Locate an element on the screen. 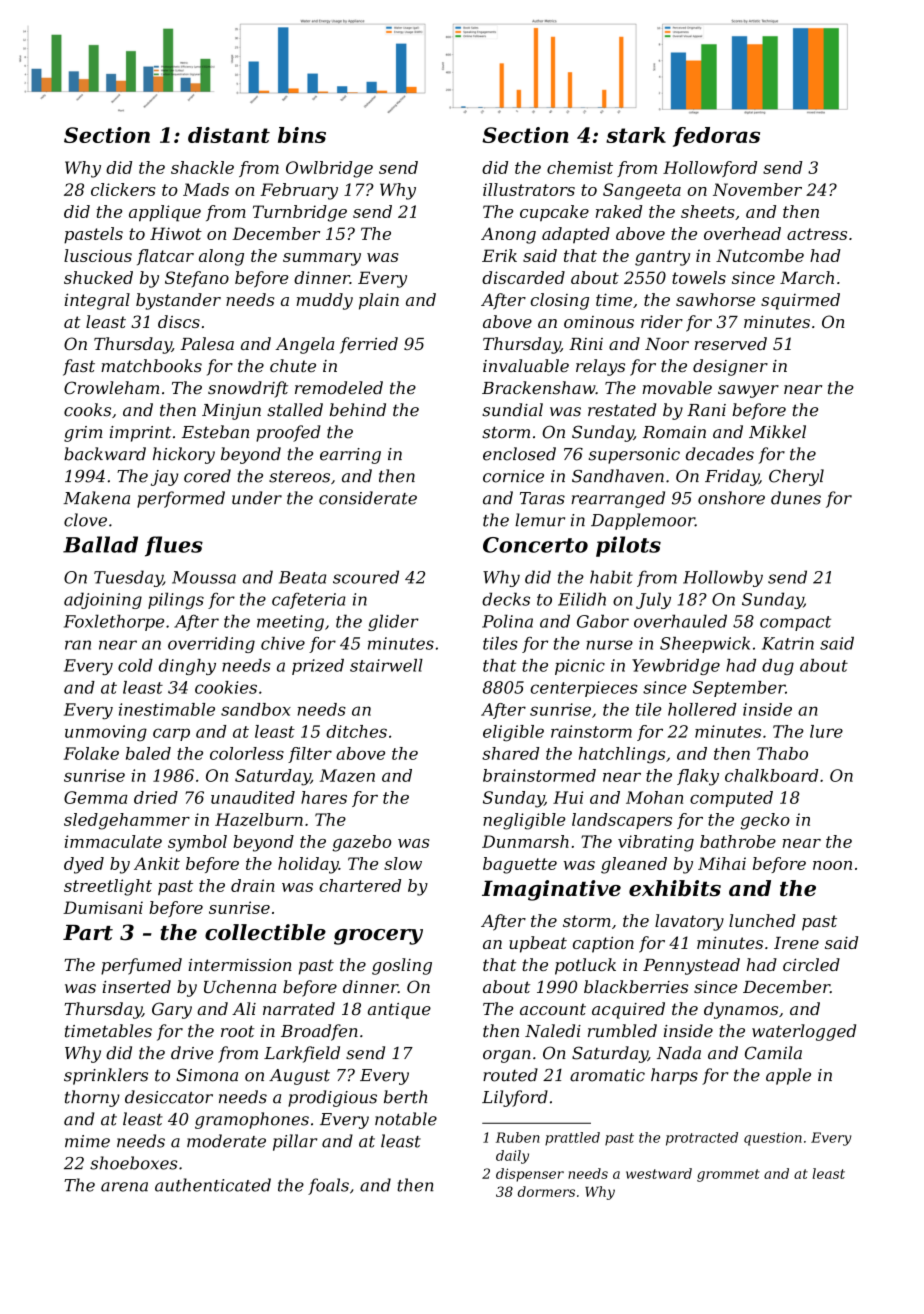 This screenshot has width=924, height=1314. fedoras is located at coordinates (716, 137).
